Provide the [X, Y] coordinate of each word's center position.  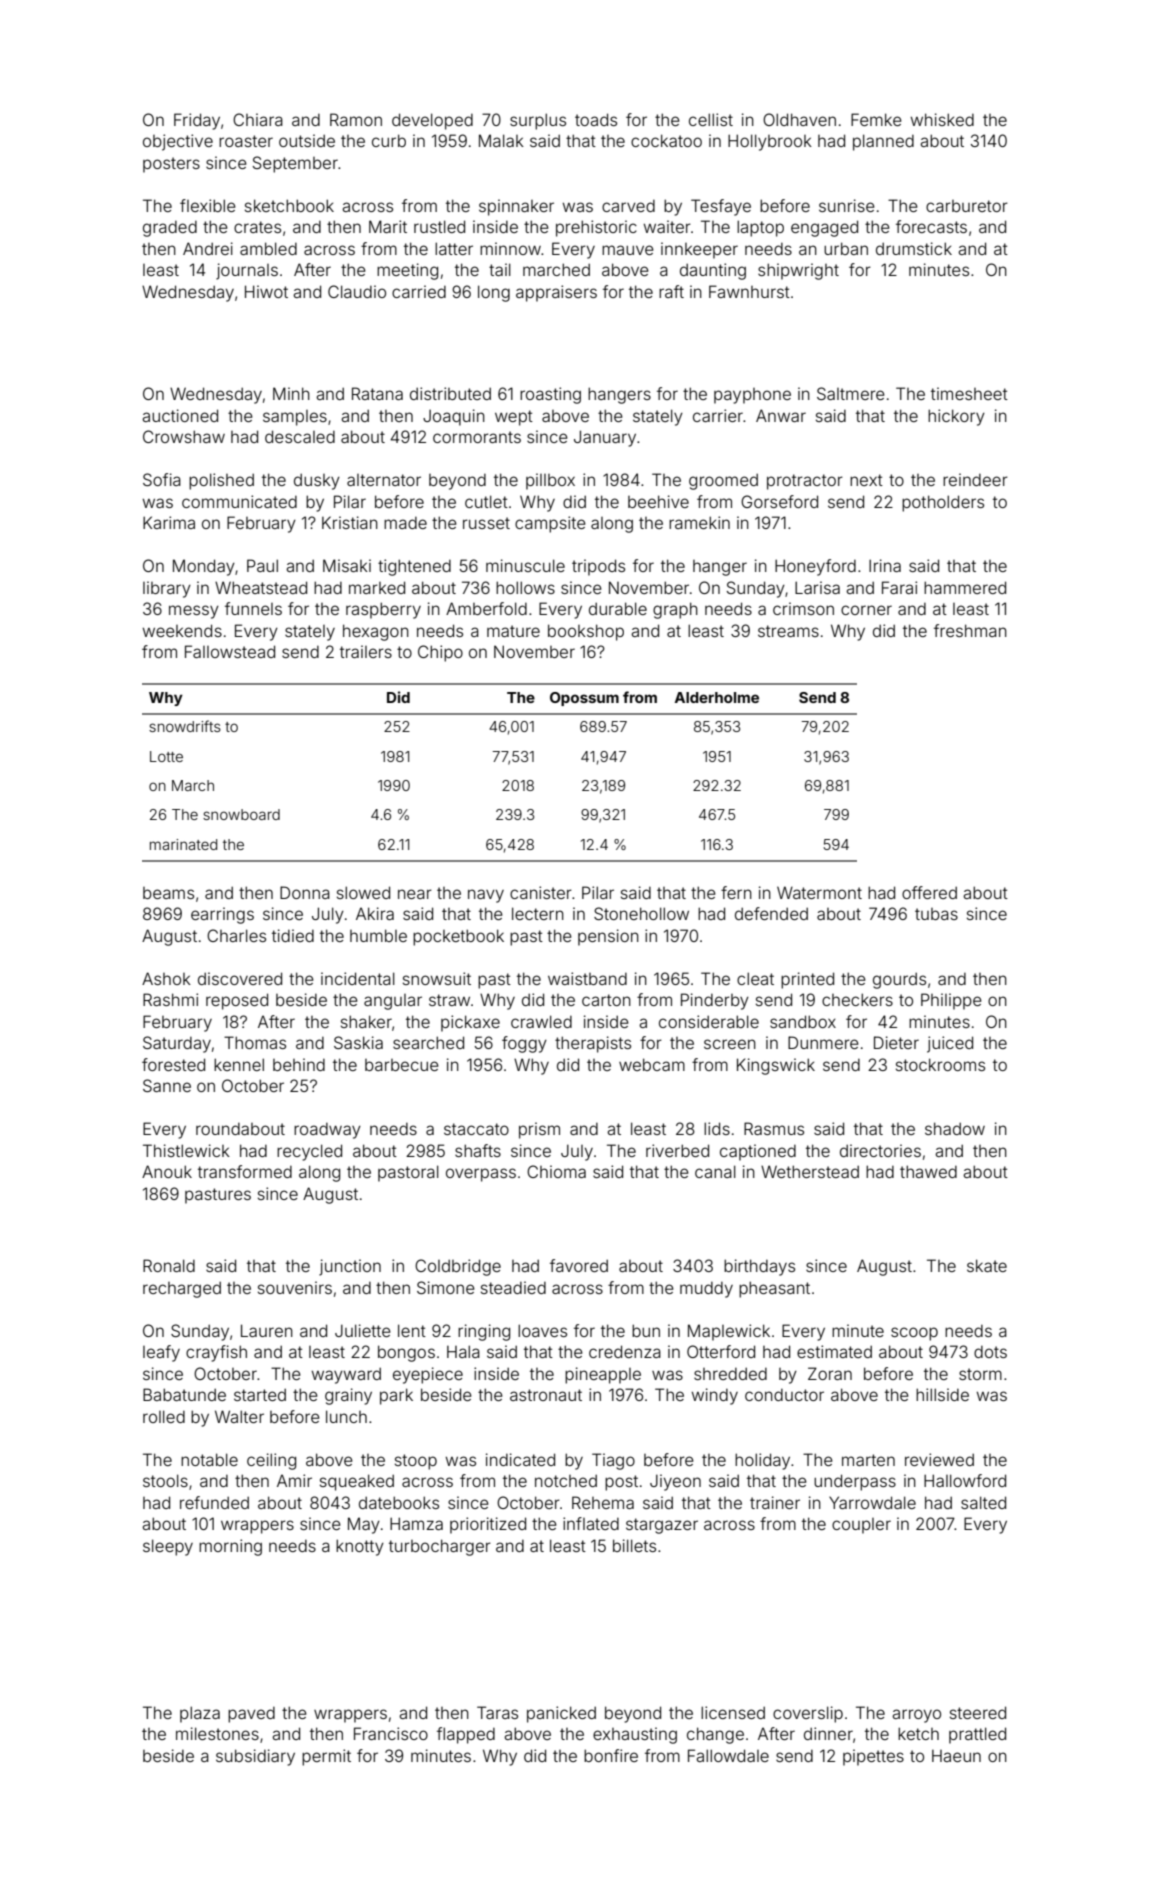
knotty [360, 1547]
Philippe [951, 1001]
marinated [183, 844]
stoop [416, 1462]
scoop [914, 1334]
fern [736, 892]
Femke [876, 119]
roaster [246, 141]
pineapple [603, 1375]
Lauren [267, 1330]
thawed [928, 1171]
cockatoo [666, 140]
